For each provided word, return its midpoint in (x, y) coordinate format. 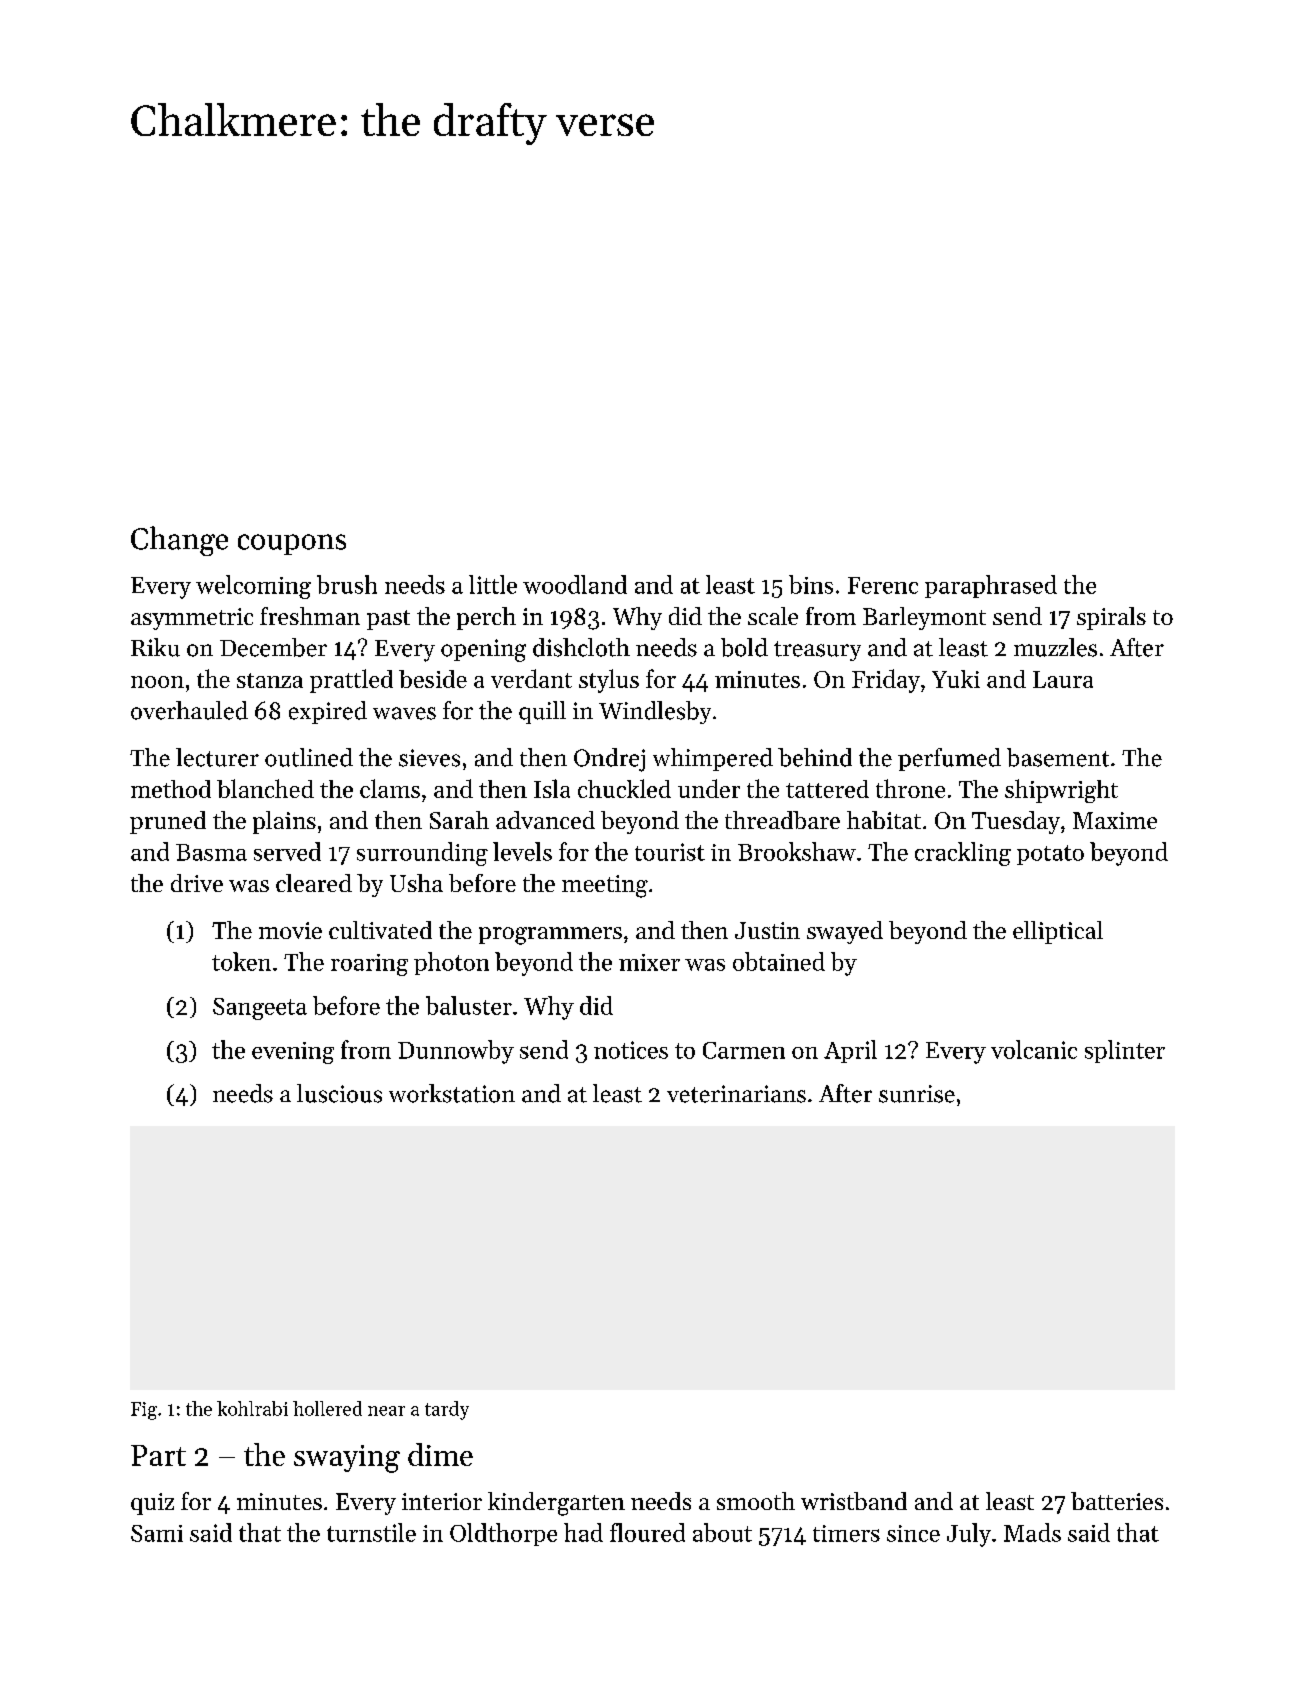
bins (811, 584)
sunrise (917, 1094)
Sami (157, 1533)
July (969, 1535)
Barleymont (924, 618)
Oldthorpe (503, 1534)
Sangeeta (260, 1009)
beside (433, 679)
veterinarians (736, 1094)
